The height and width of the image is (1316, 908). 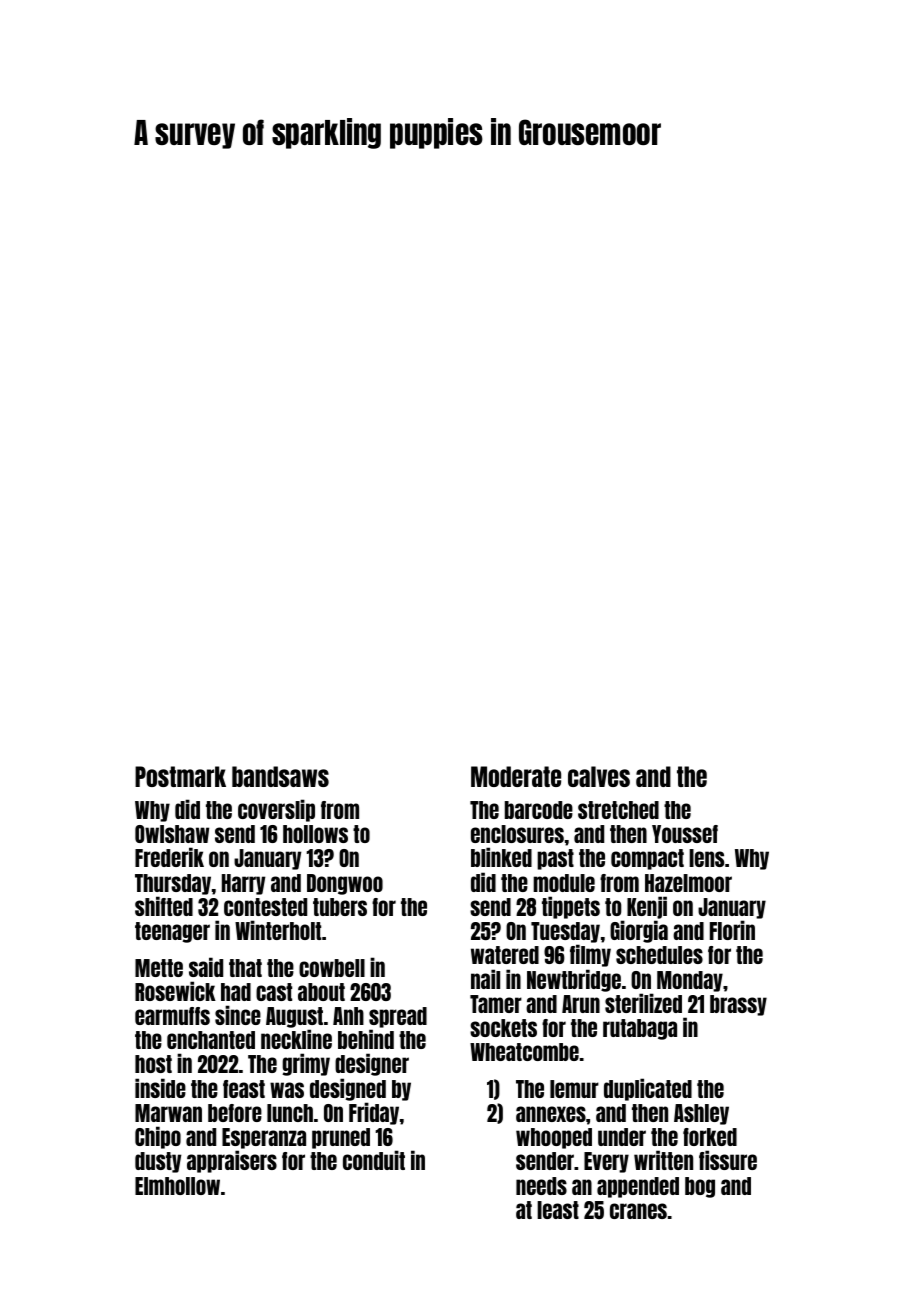 I want to click on Elmhollow, so click(x=177, y=1186).
